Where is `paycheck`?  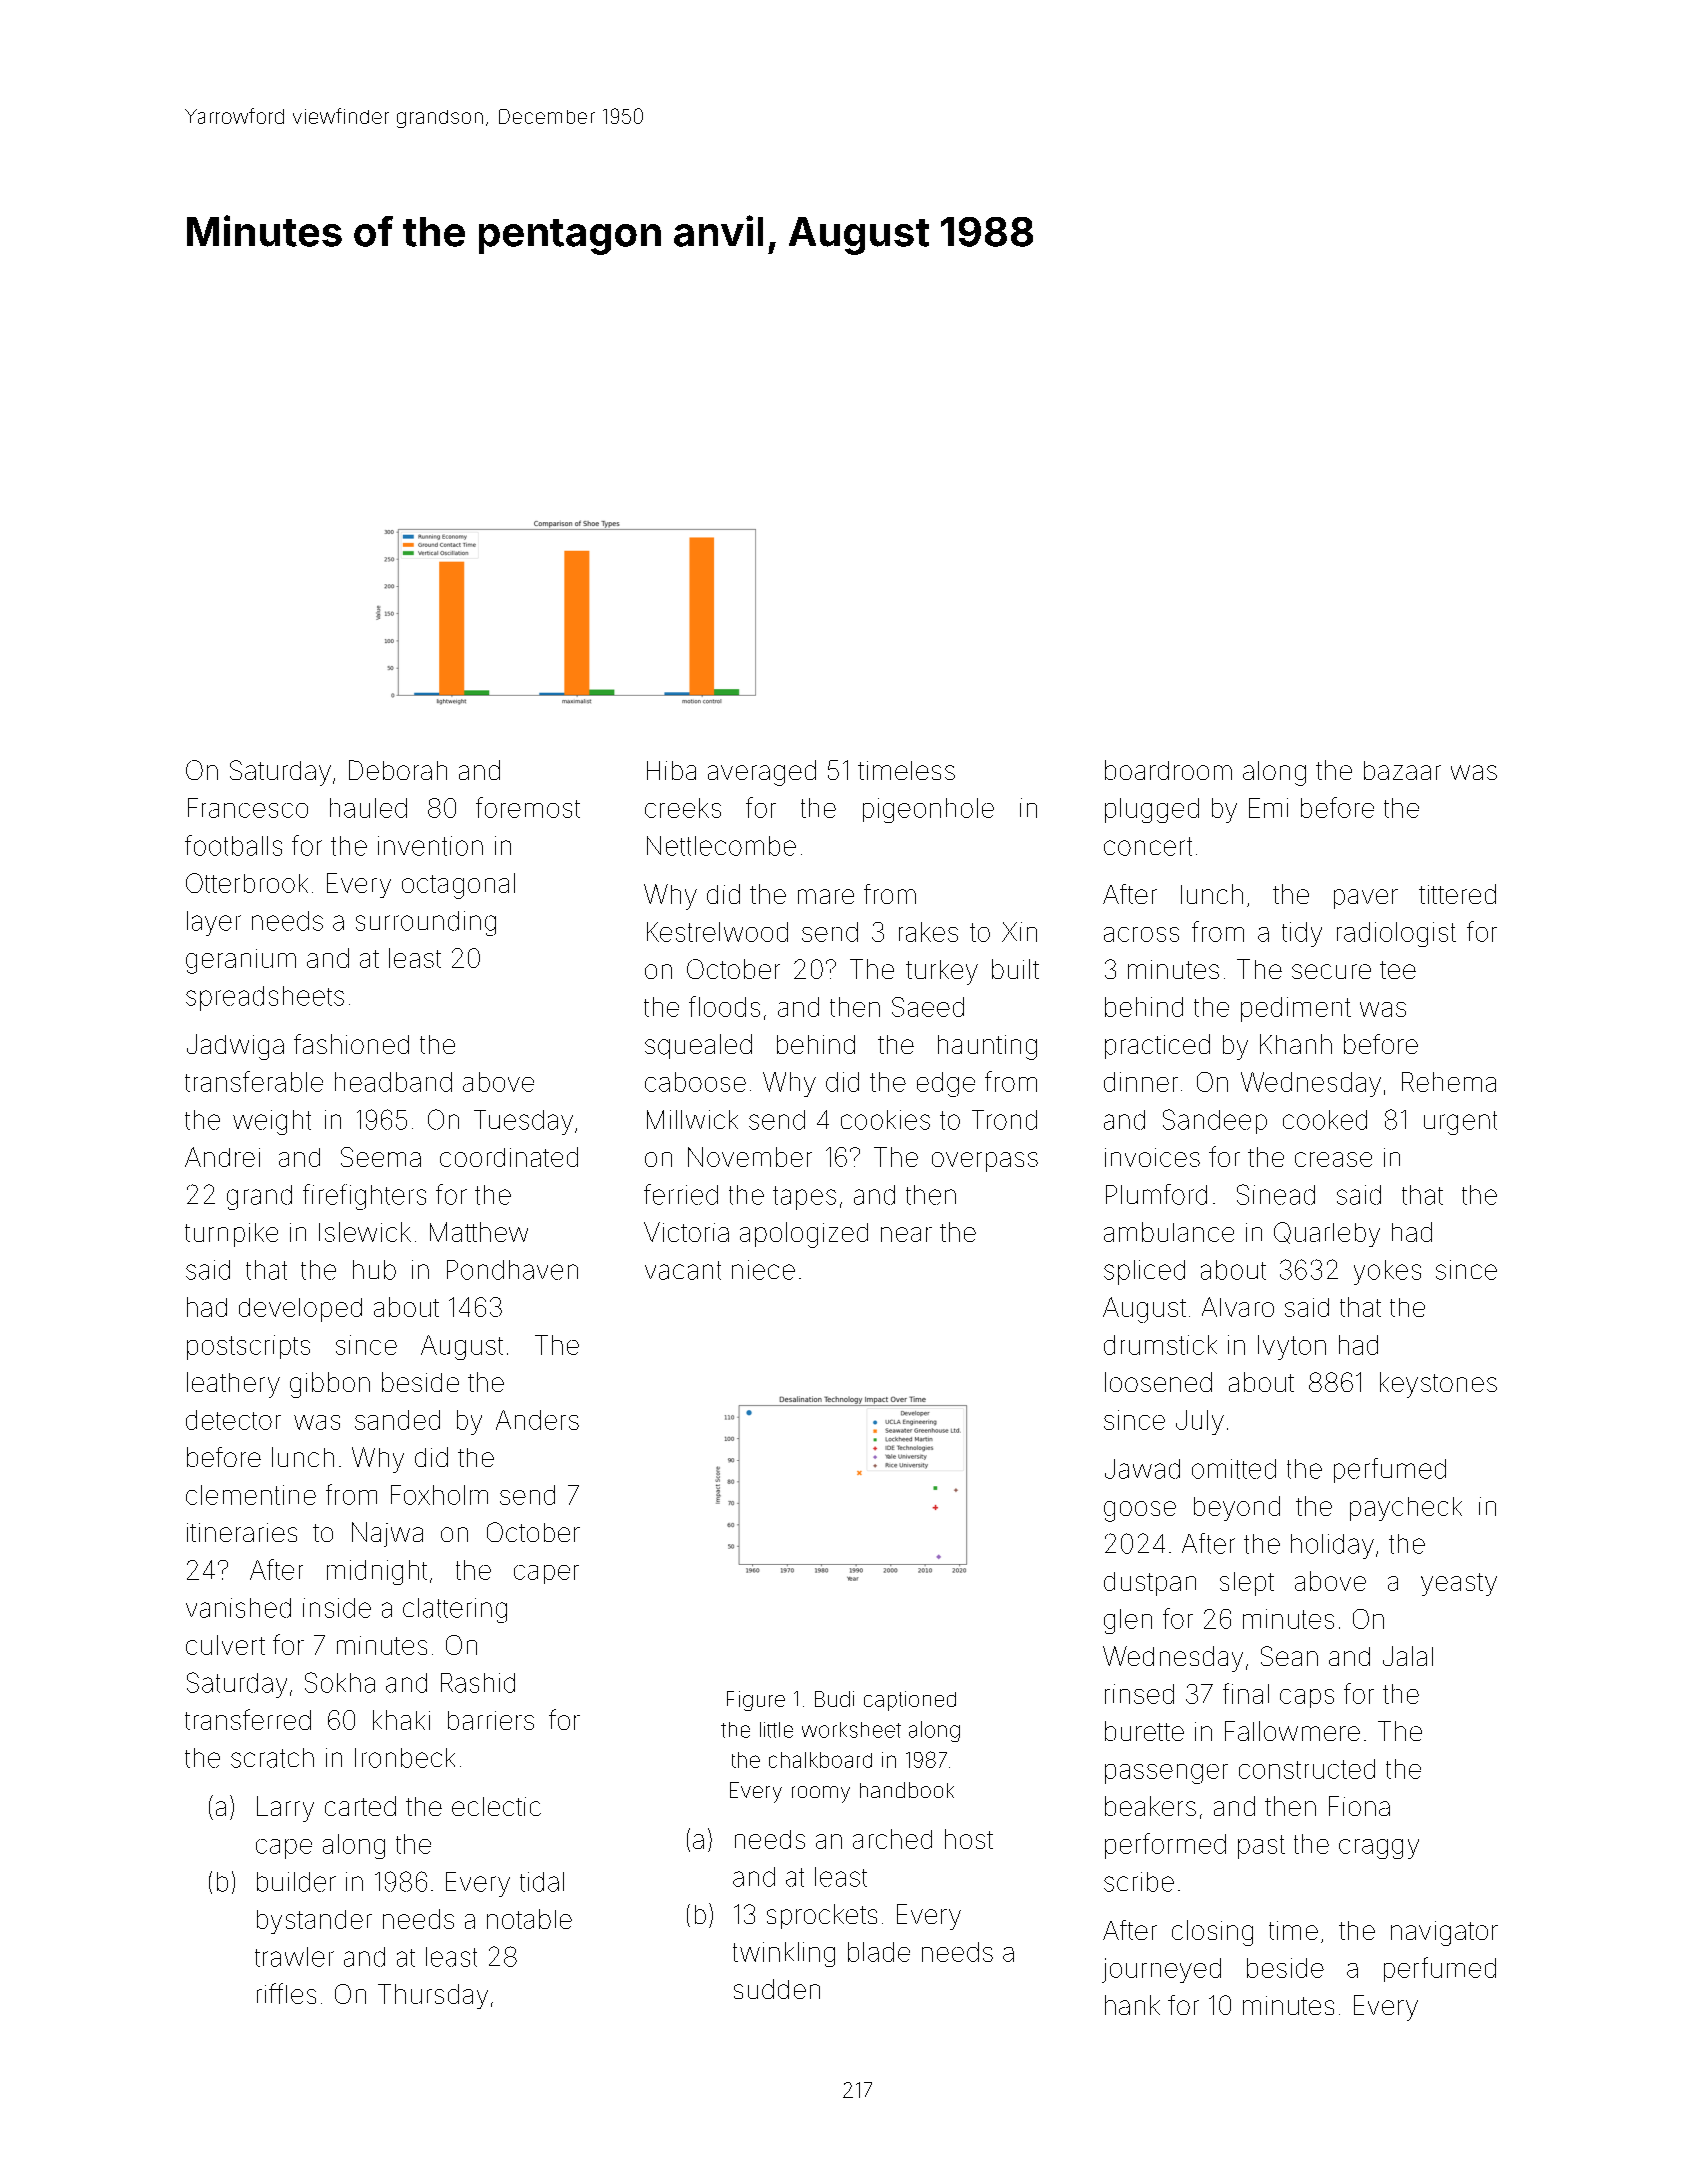 paycheck is located at coordinates (1406, 1509).
